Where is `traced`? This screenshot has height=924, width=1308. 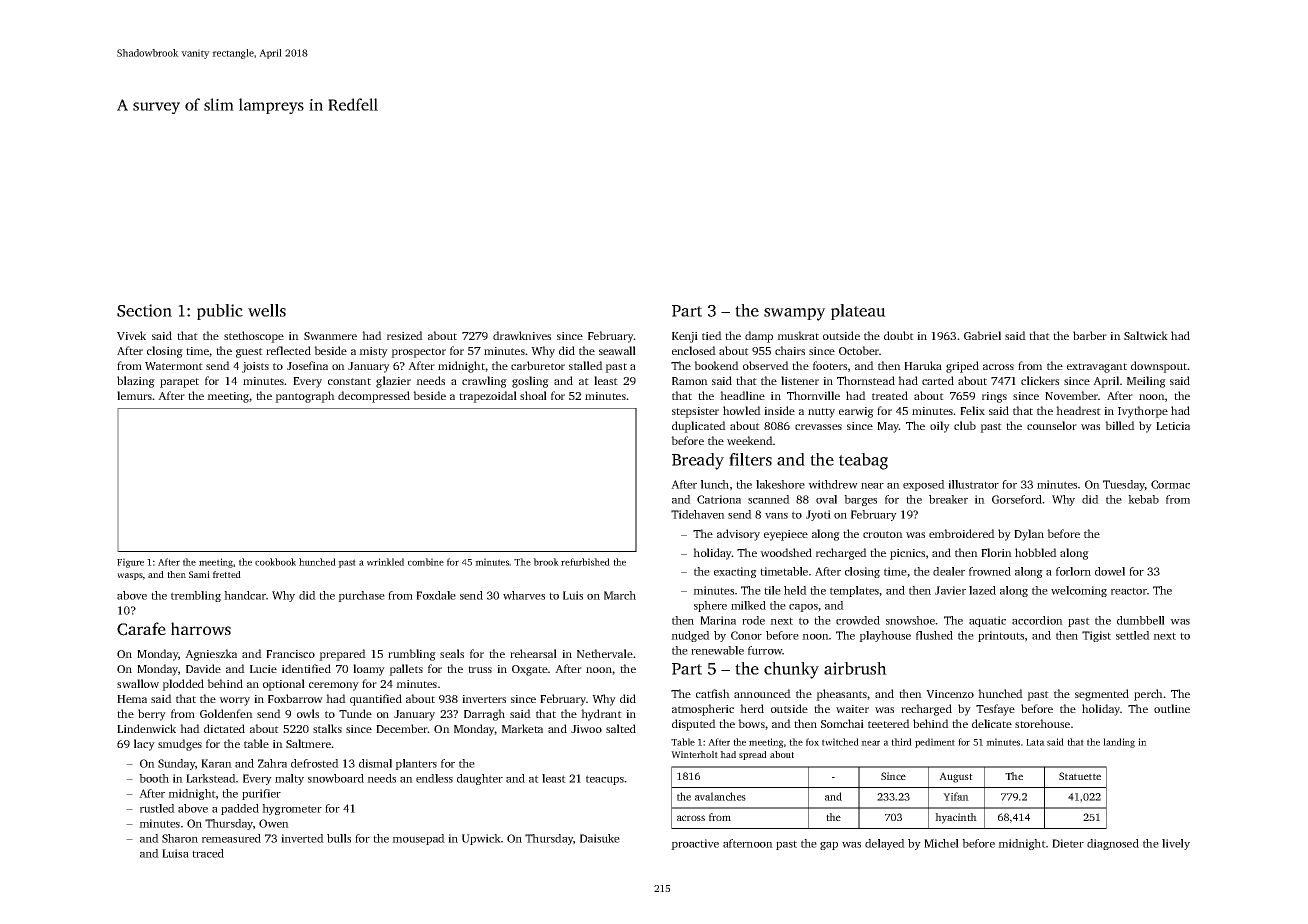 traced is located at coordinates (208, 853).
